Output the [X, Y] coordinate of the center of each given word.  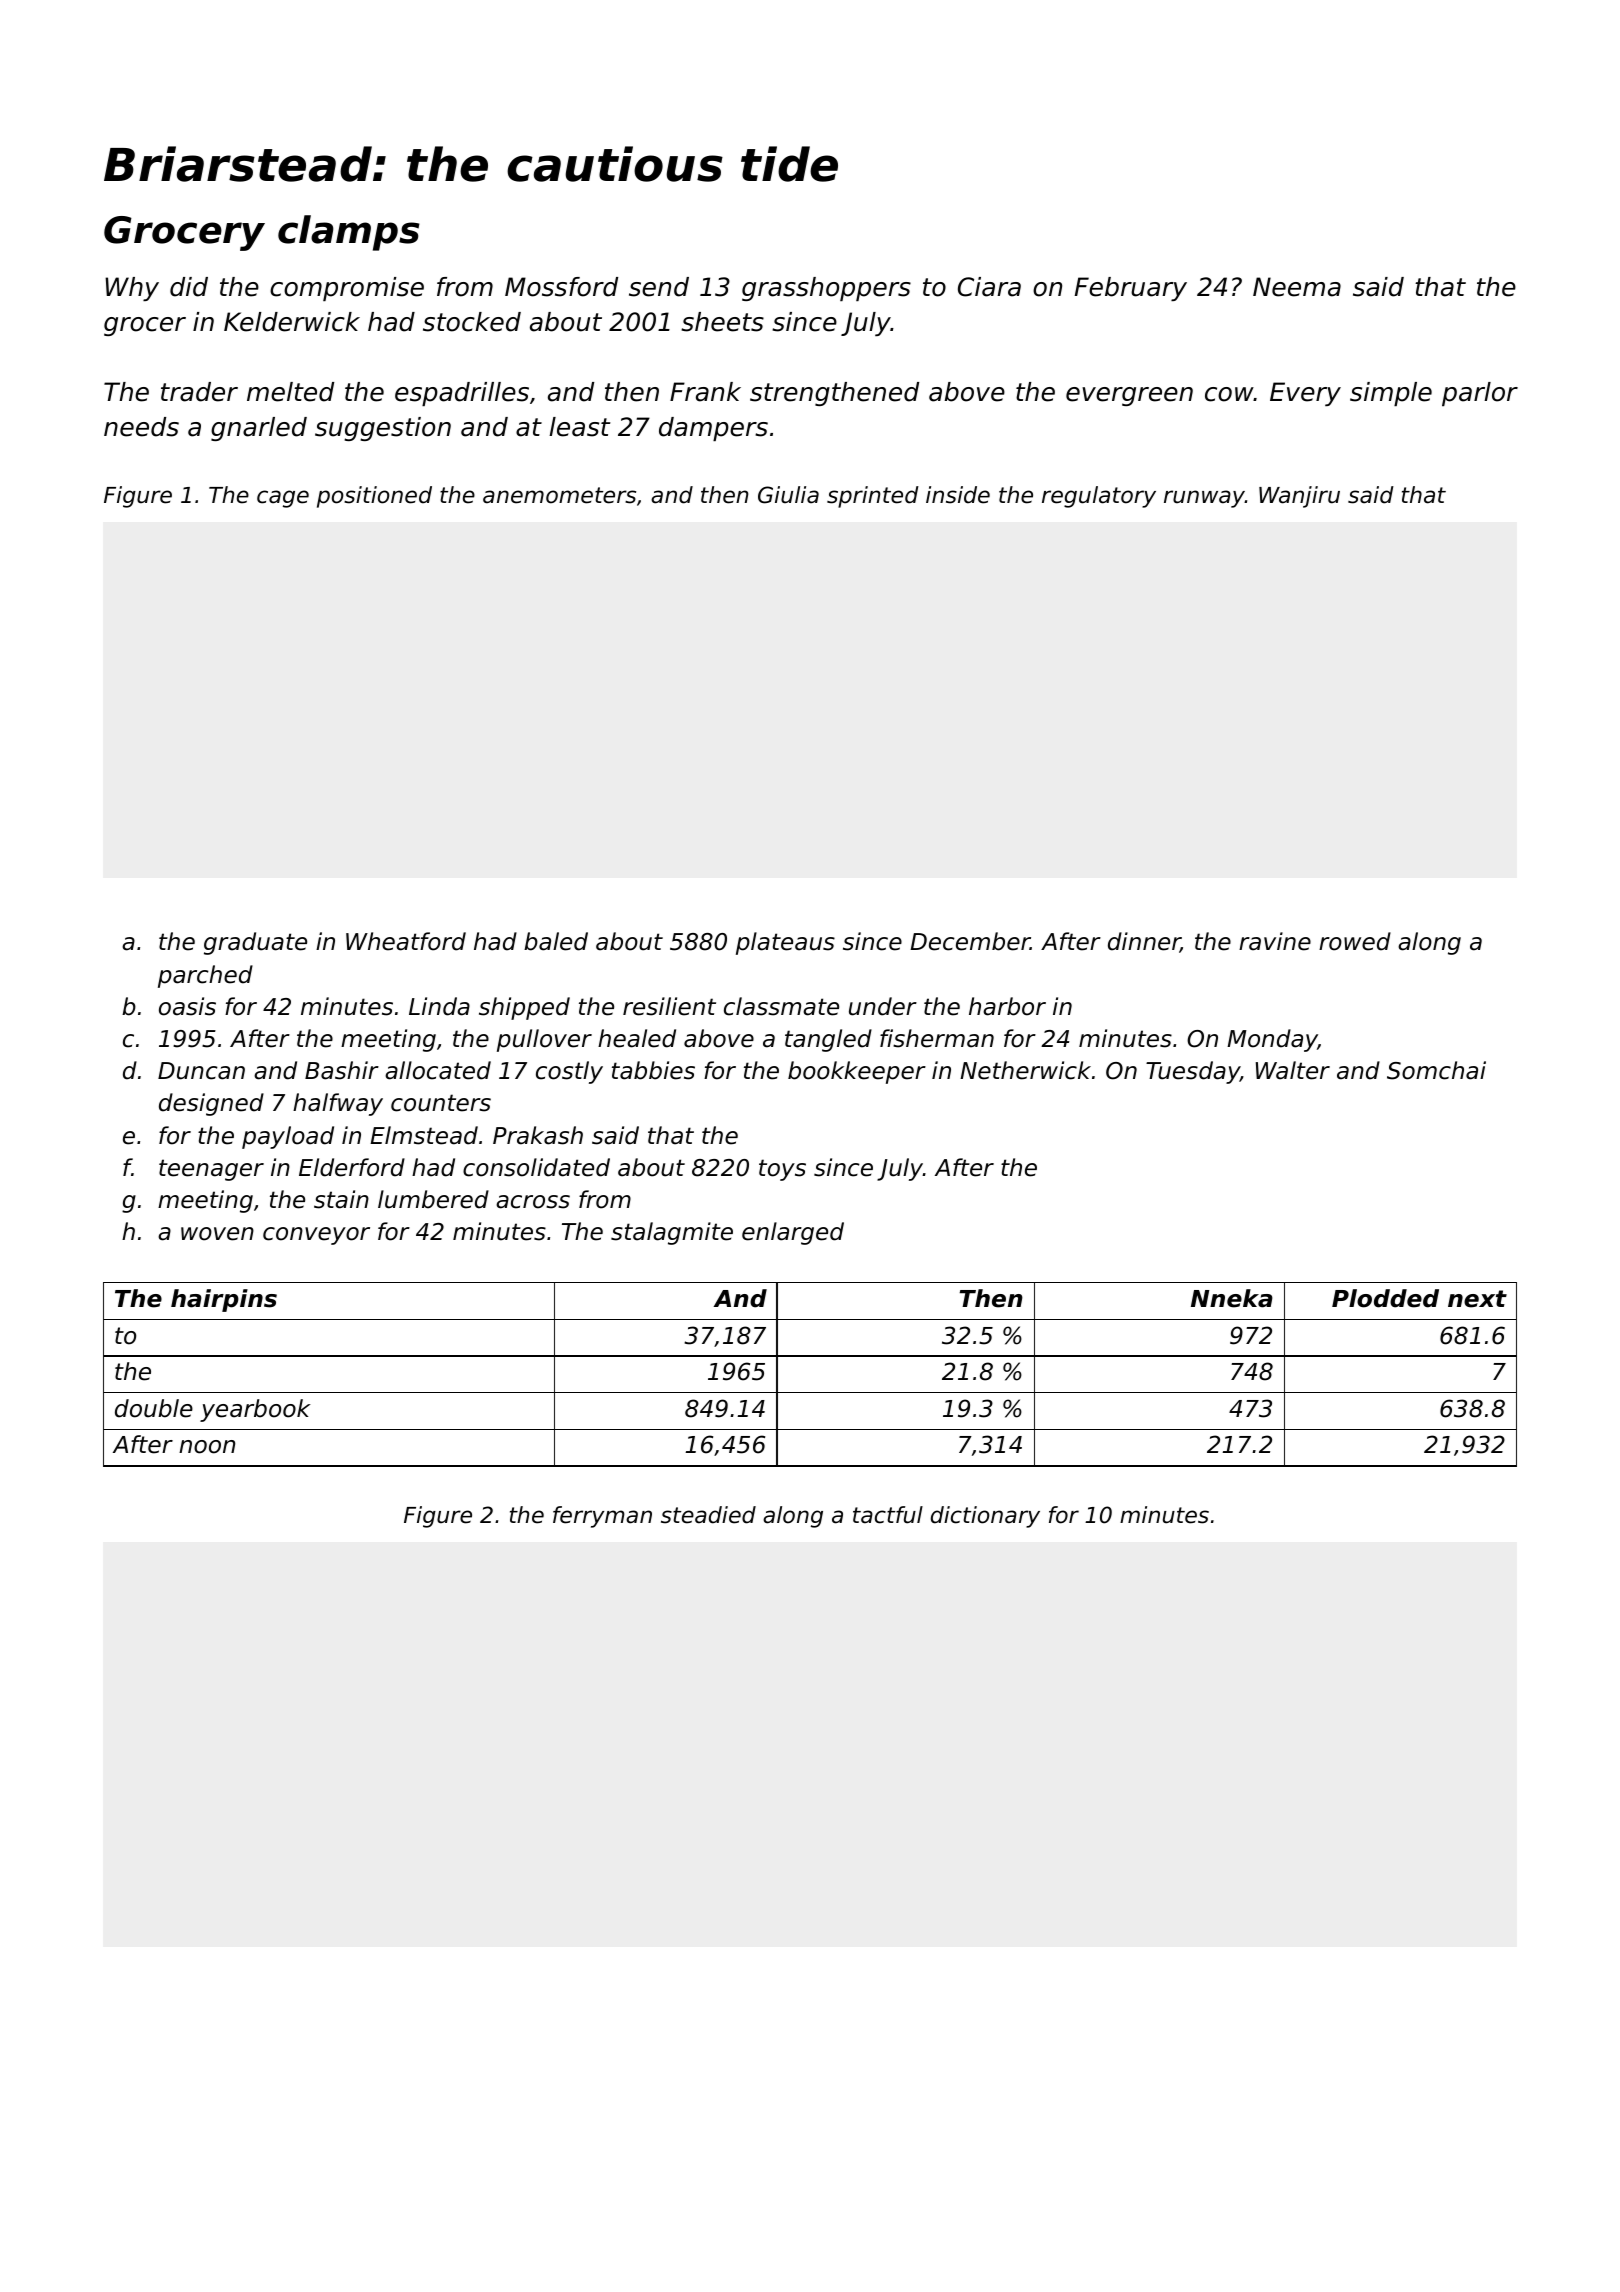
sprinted [873, 497]
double [154, 1408]
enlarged [793, 1233]
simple [1391, 394]
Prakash [538, 1135]
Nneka [1232, 1298]
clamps [349, 233]
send [659, 287]
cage [283, 499]
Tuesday [1193, 1072]
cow [1229, 394]
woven [217, 1234]
